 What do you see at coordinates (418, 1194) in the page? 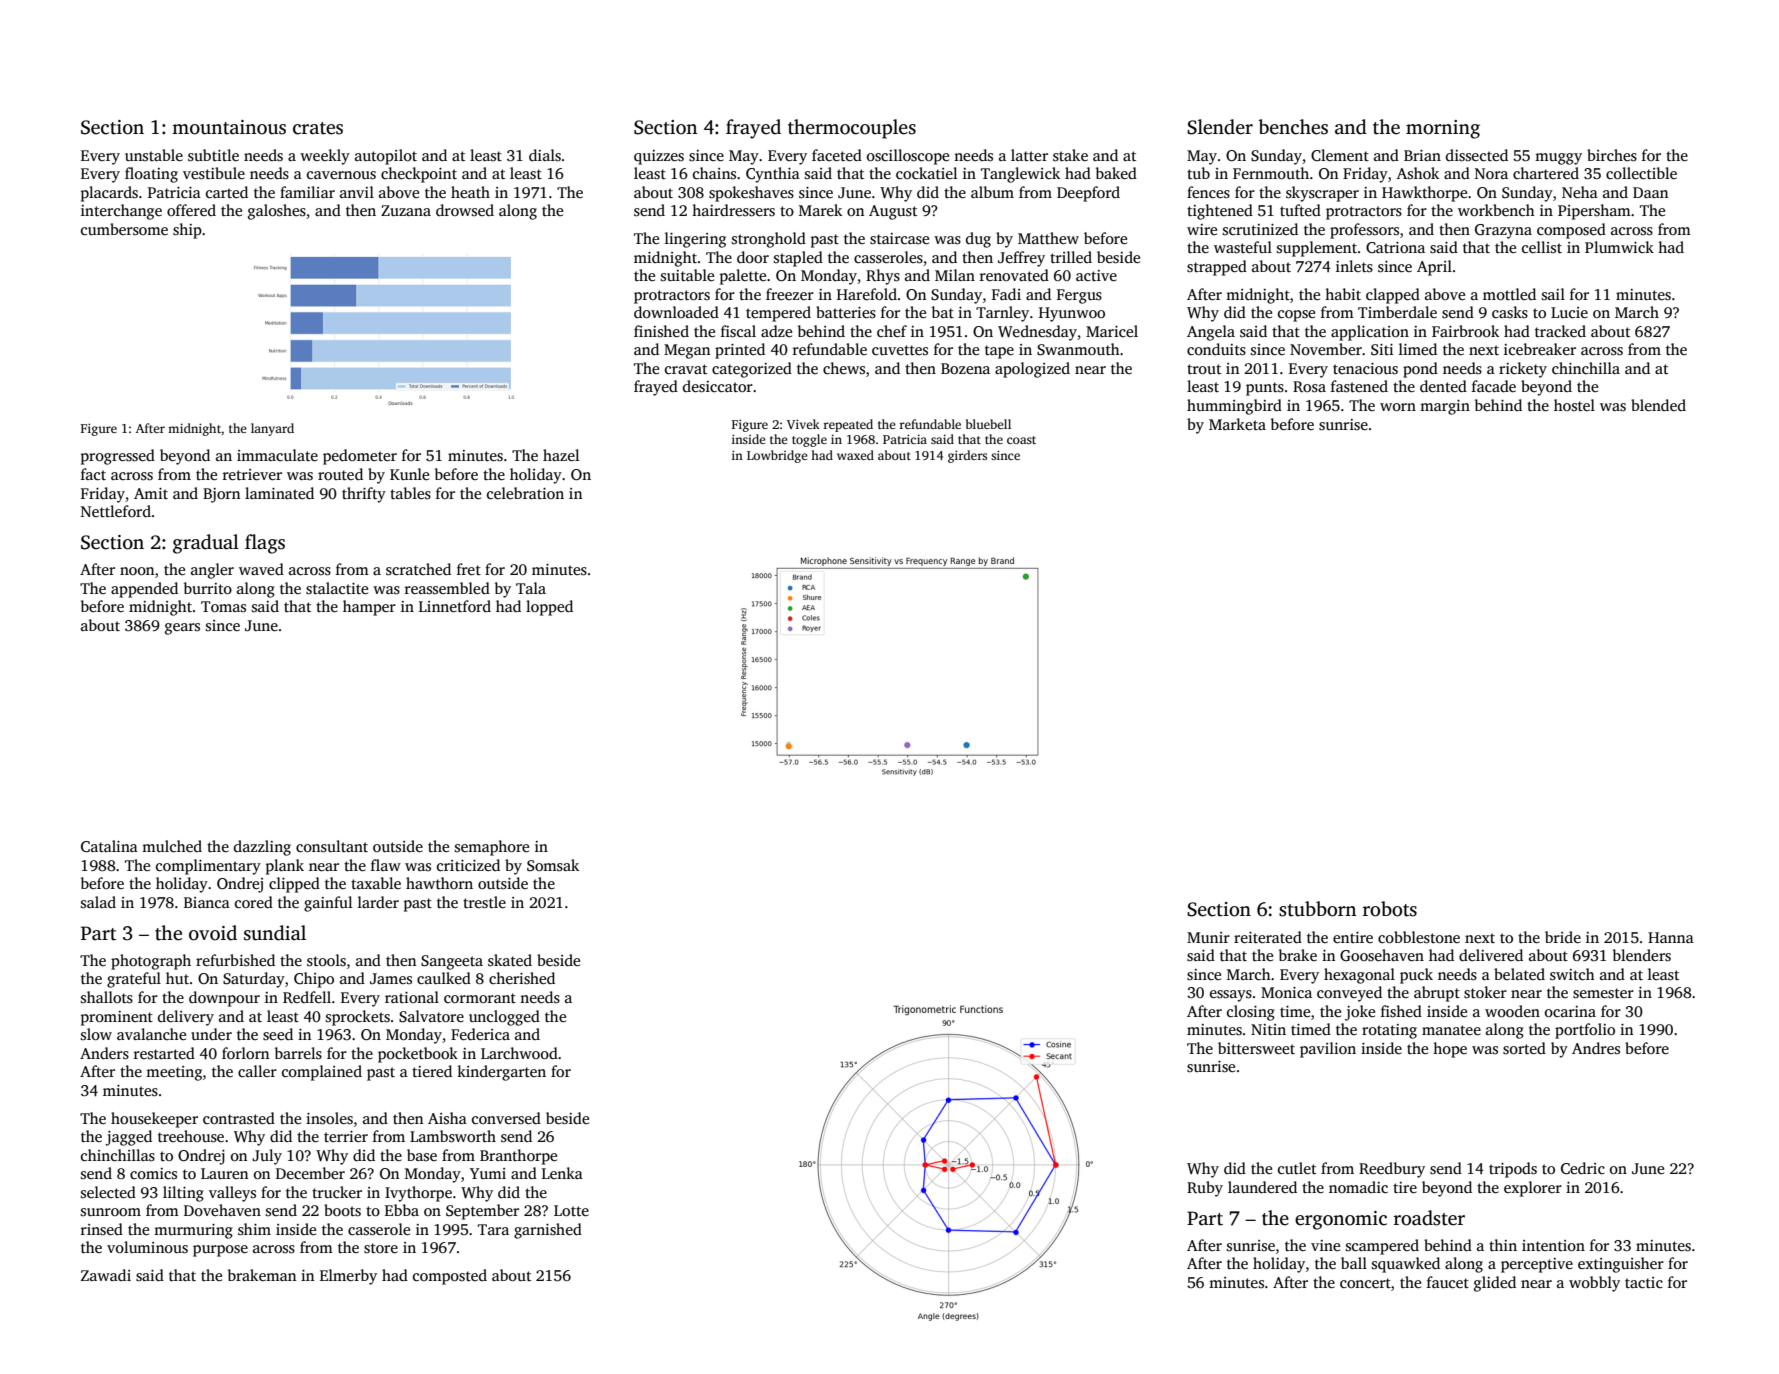
I see `Ivythorpe` at bounding box center [418, 1194].
